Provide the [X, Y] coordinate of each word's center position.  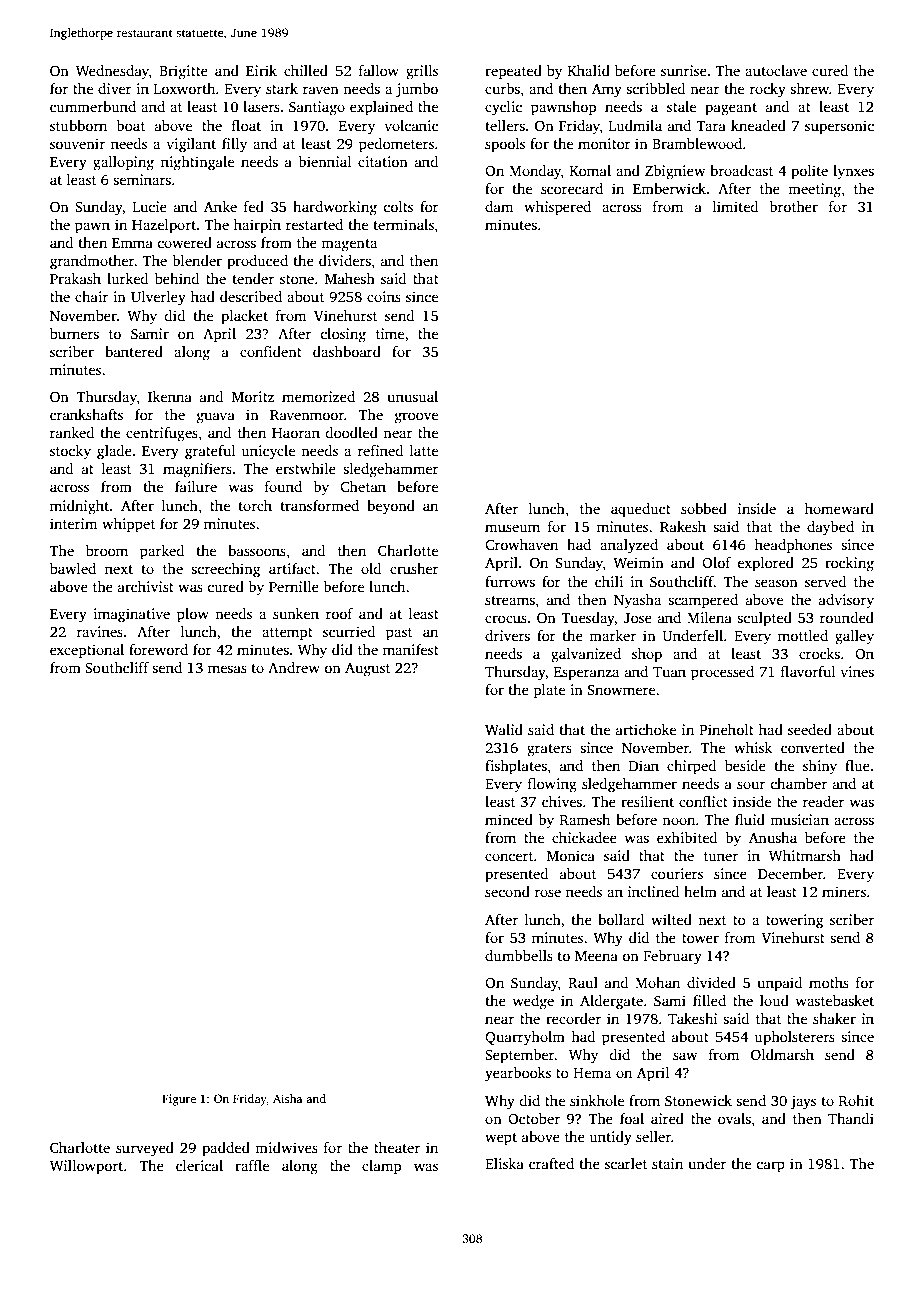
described [251, 296]
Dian [644, 765]
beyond [391, 507]
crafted [551, 1163]
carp [770, 1167]
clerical [199, 1165]
